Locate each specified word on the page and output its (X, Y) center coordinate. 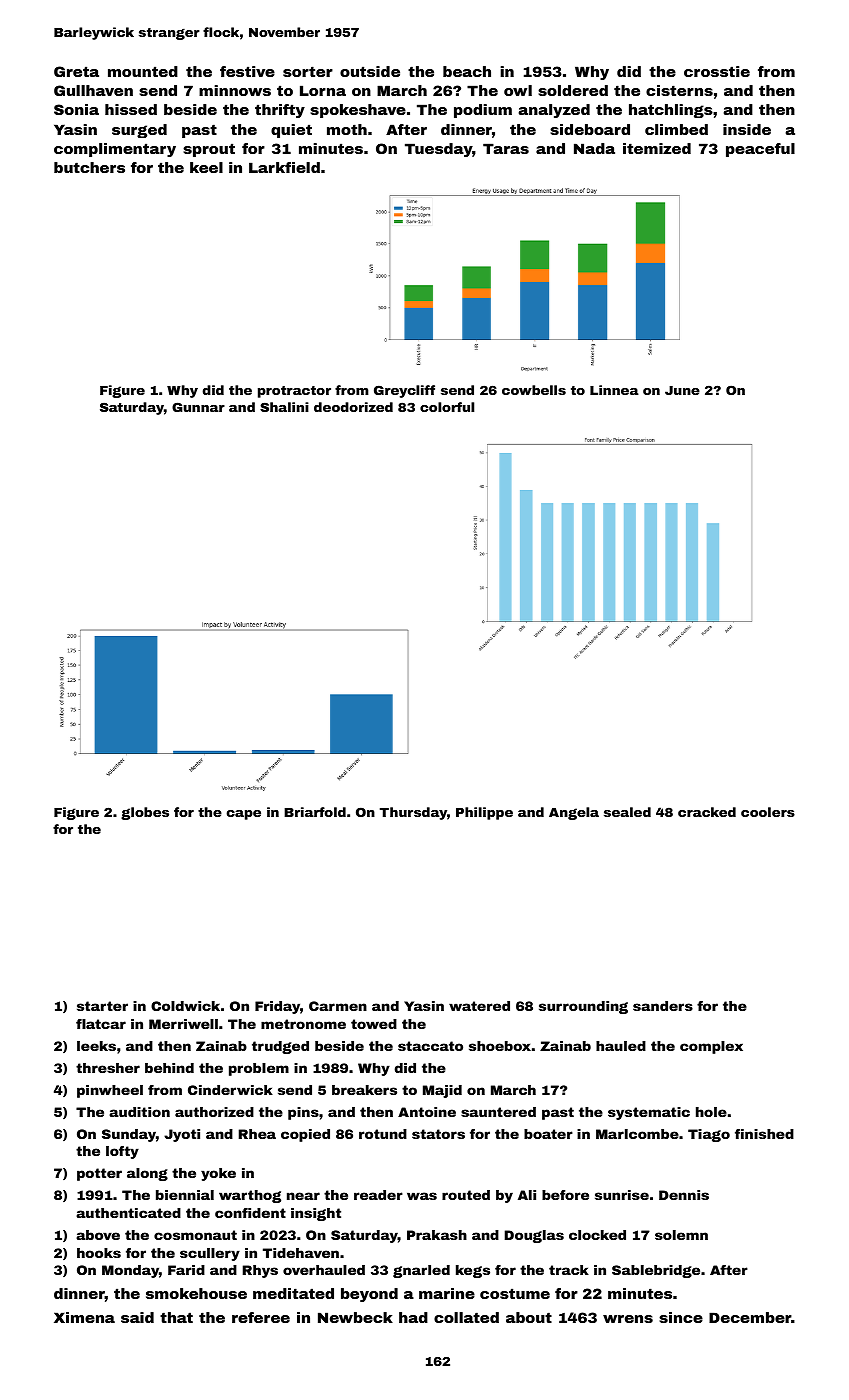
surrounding (583, 1007)
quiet (291, 131)
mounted (143, 71)
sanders (663, 1006)
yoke (218, 1174)
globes (145, 813)
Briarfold (315, 812)
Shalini (284, 407)
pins (303, 1113)
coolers (768, 812)
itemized (657, 148)
